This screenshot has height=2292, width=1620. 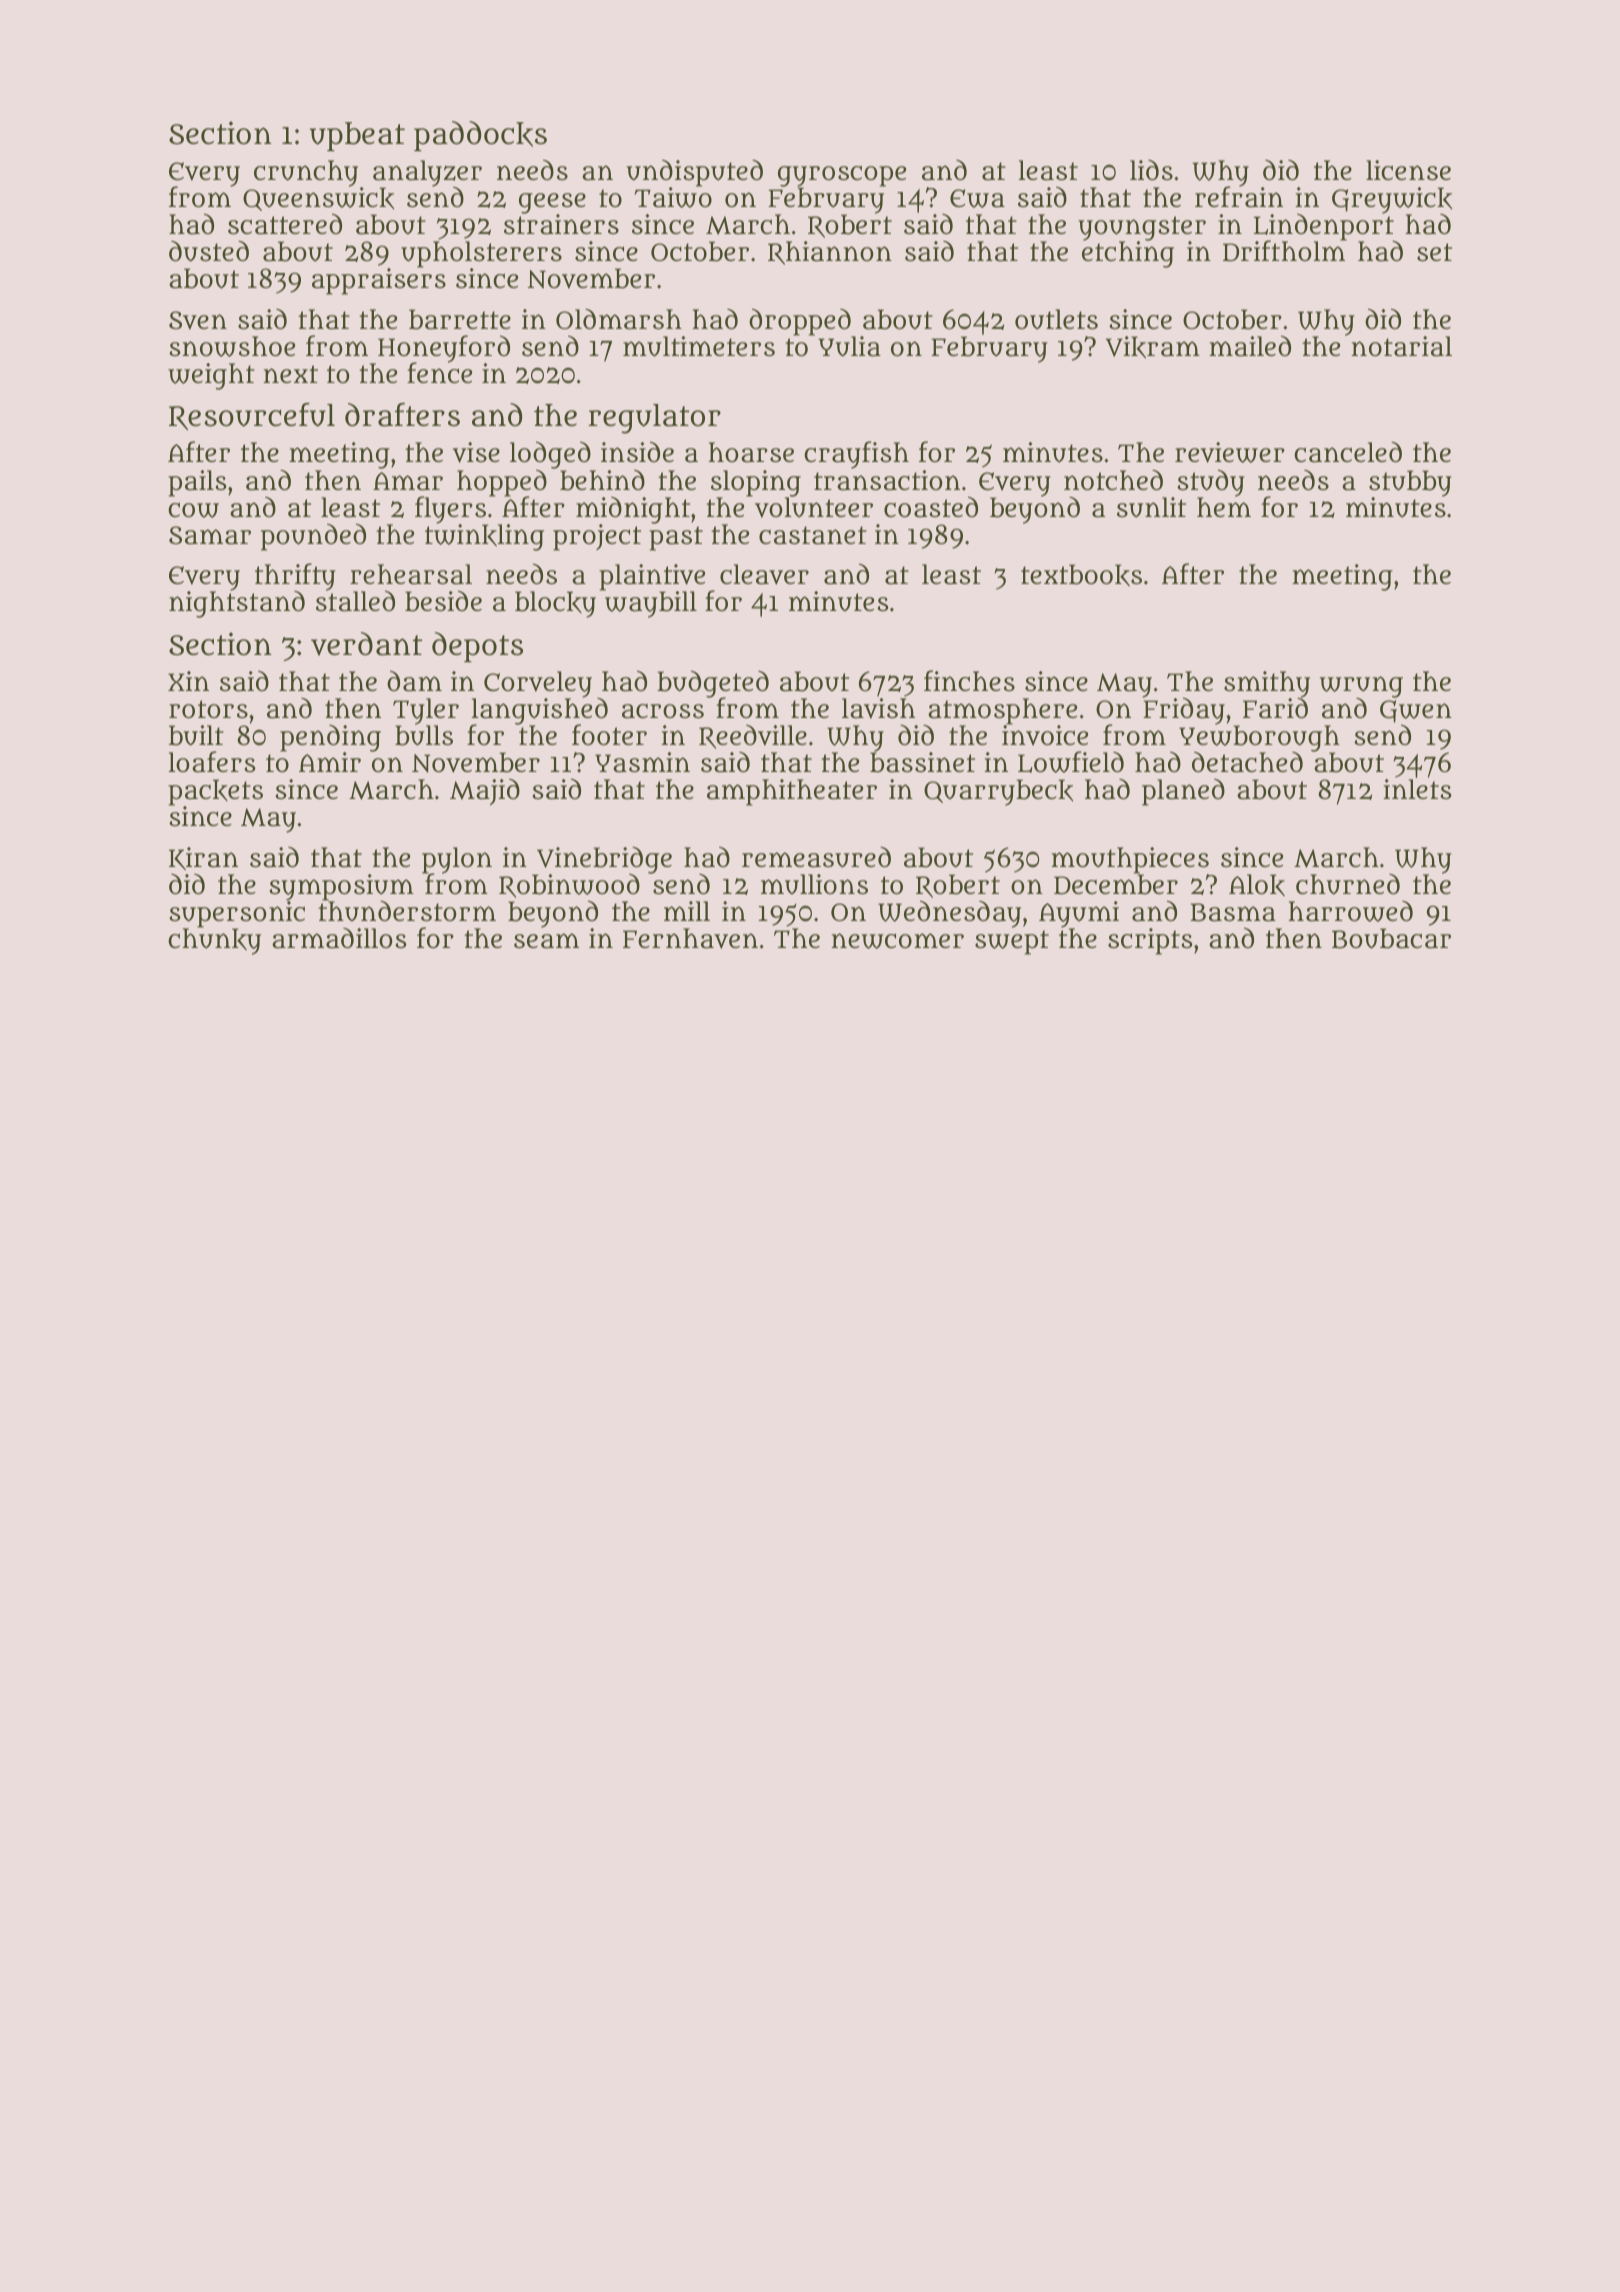 I want to click on regulator, so click(x=655, y=419).
